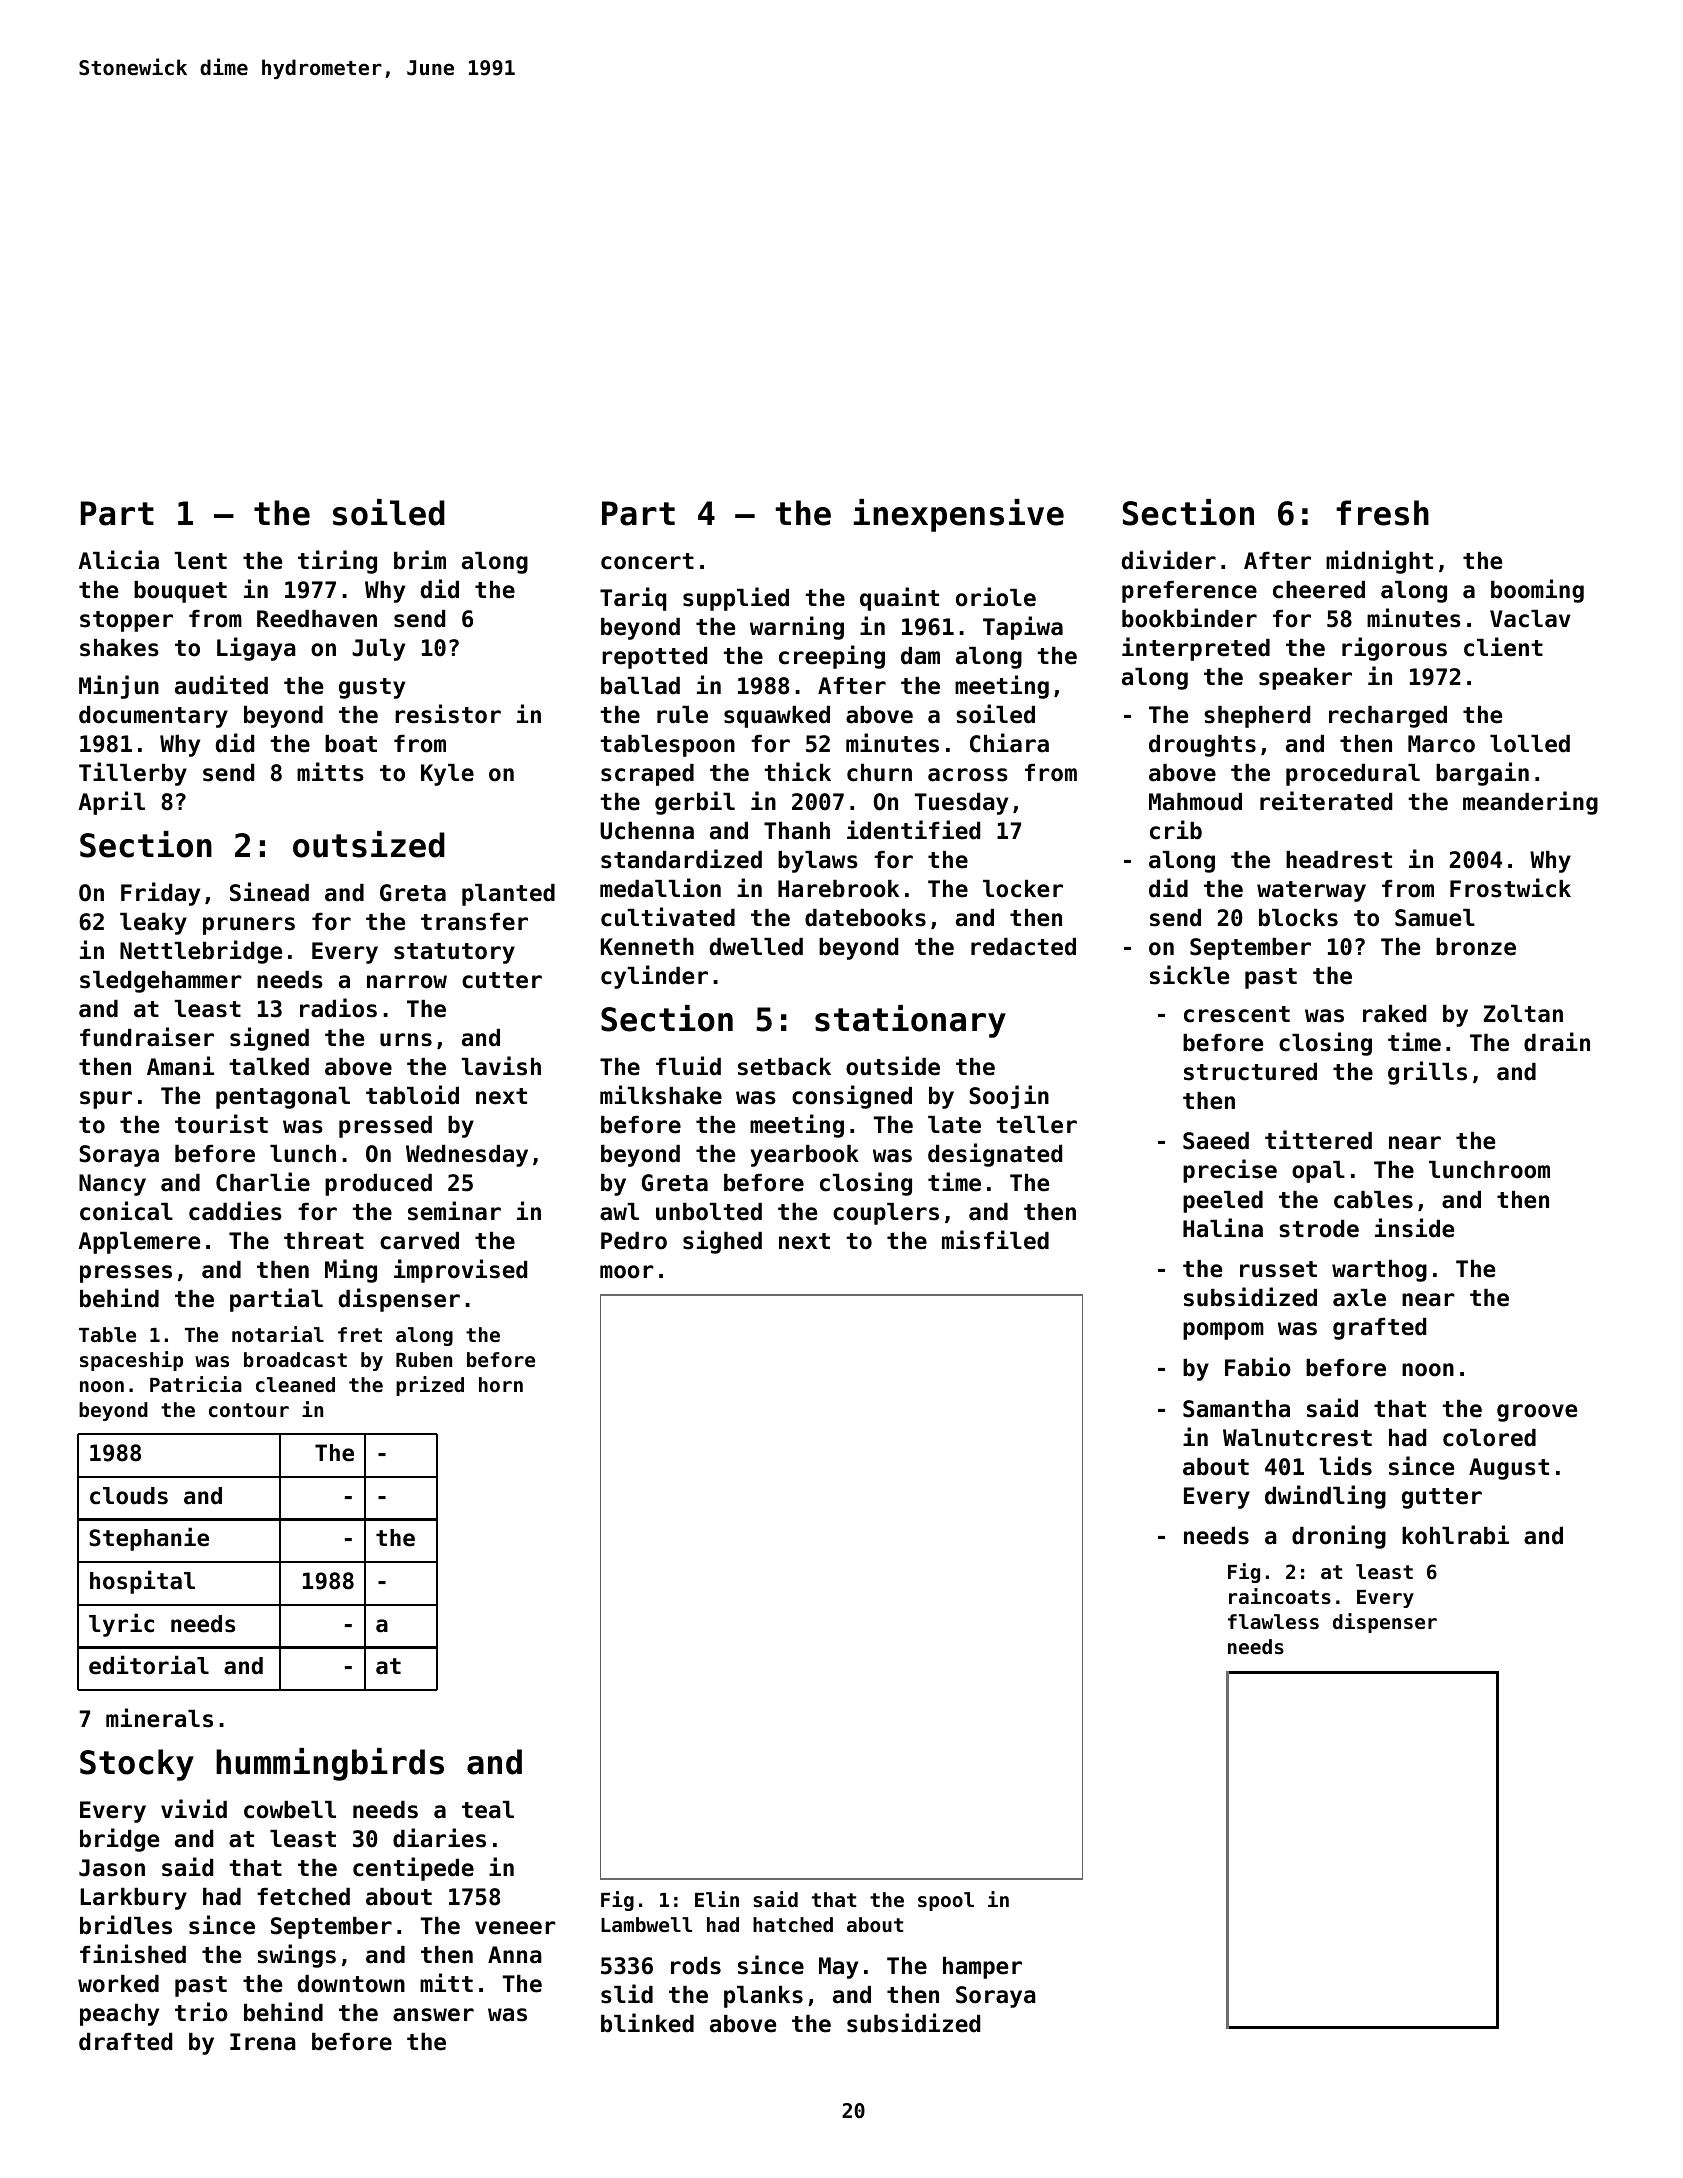 This page has height=2178, width=1683. What do you see at coordinates (1036, 1125) in the page?
I see `teller` at bounding box center [1036, 1125].
